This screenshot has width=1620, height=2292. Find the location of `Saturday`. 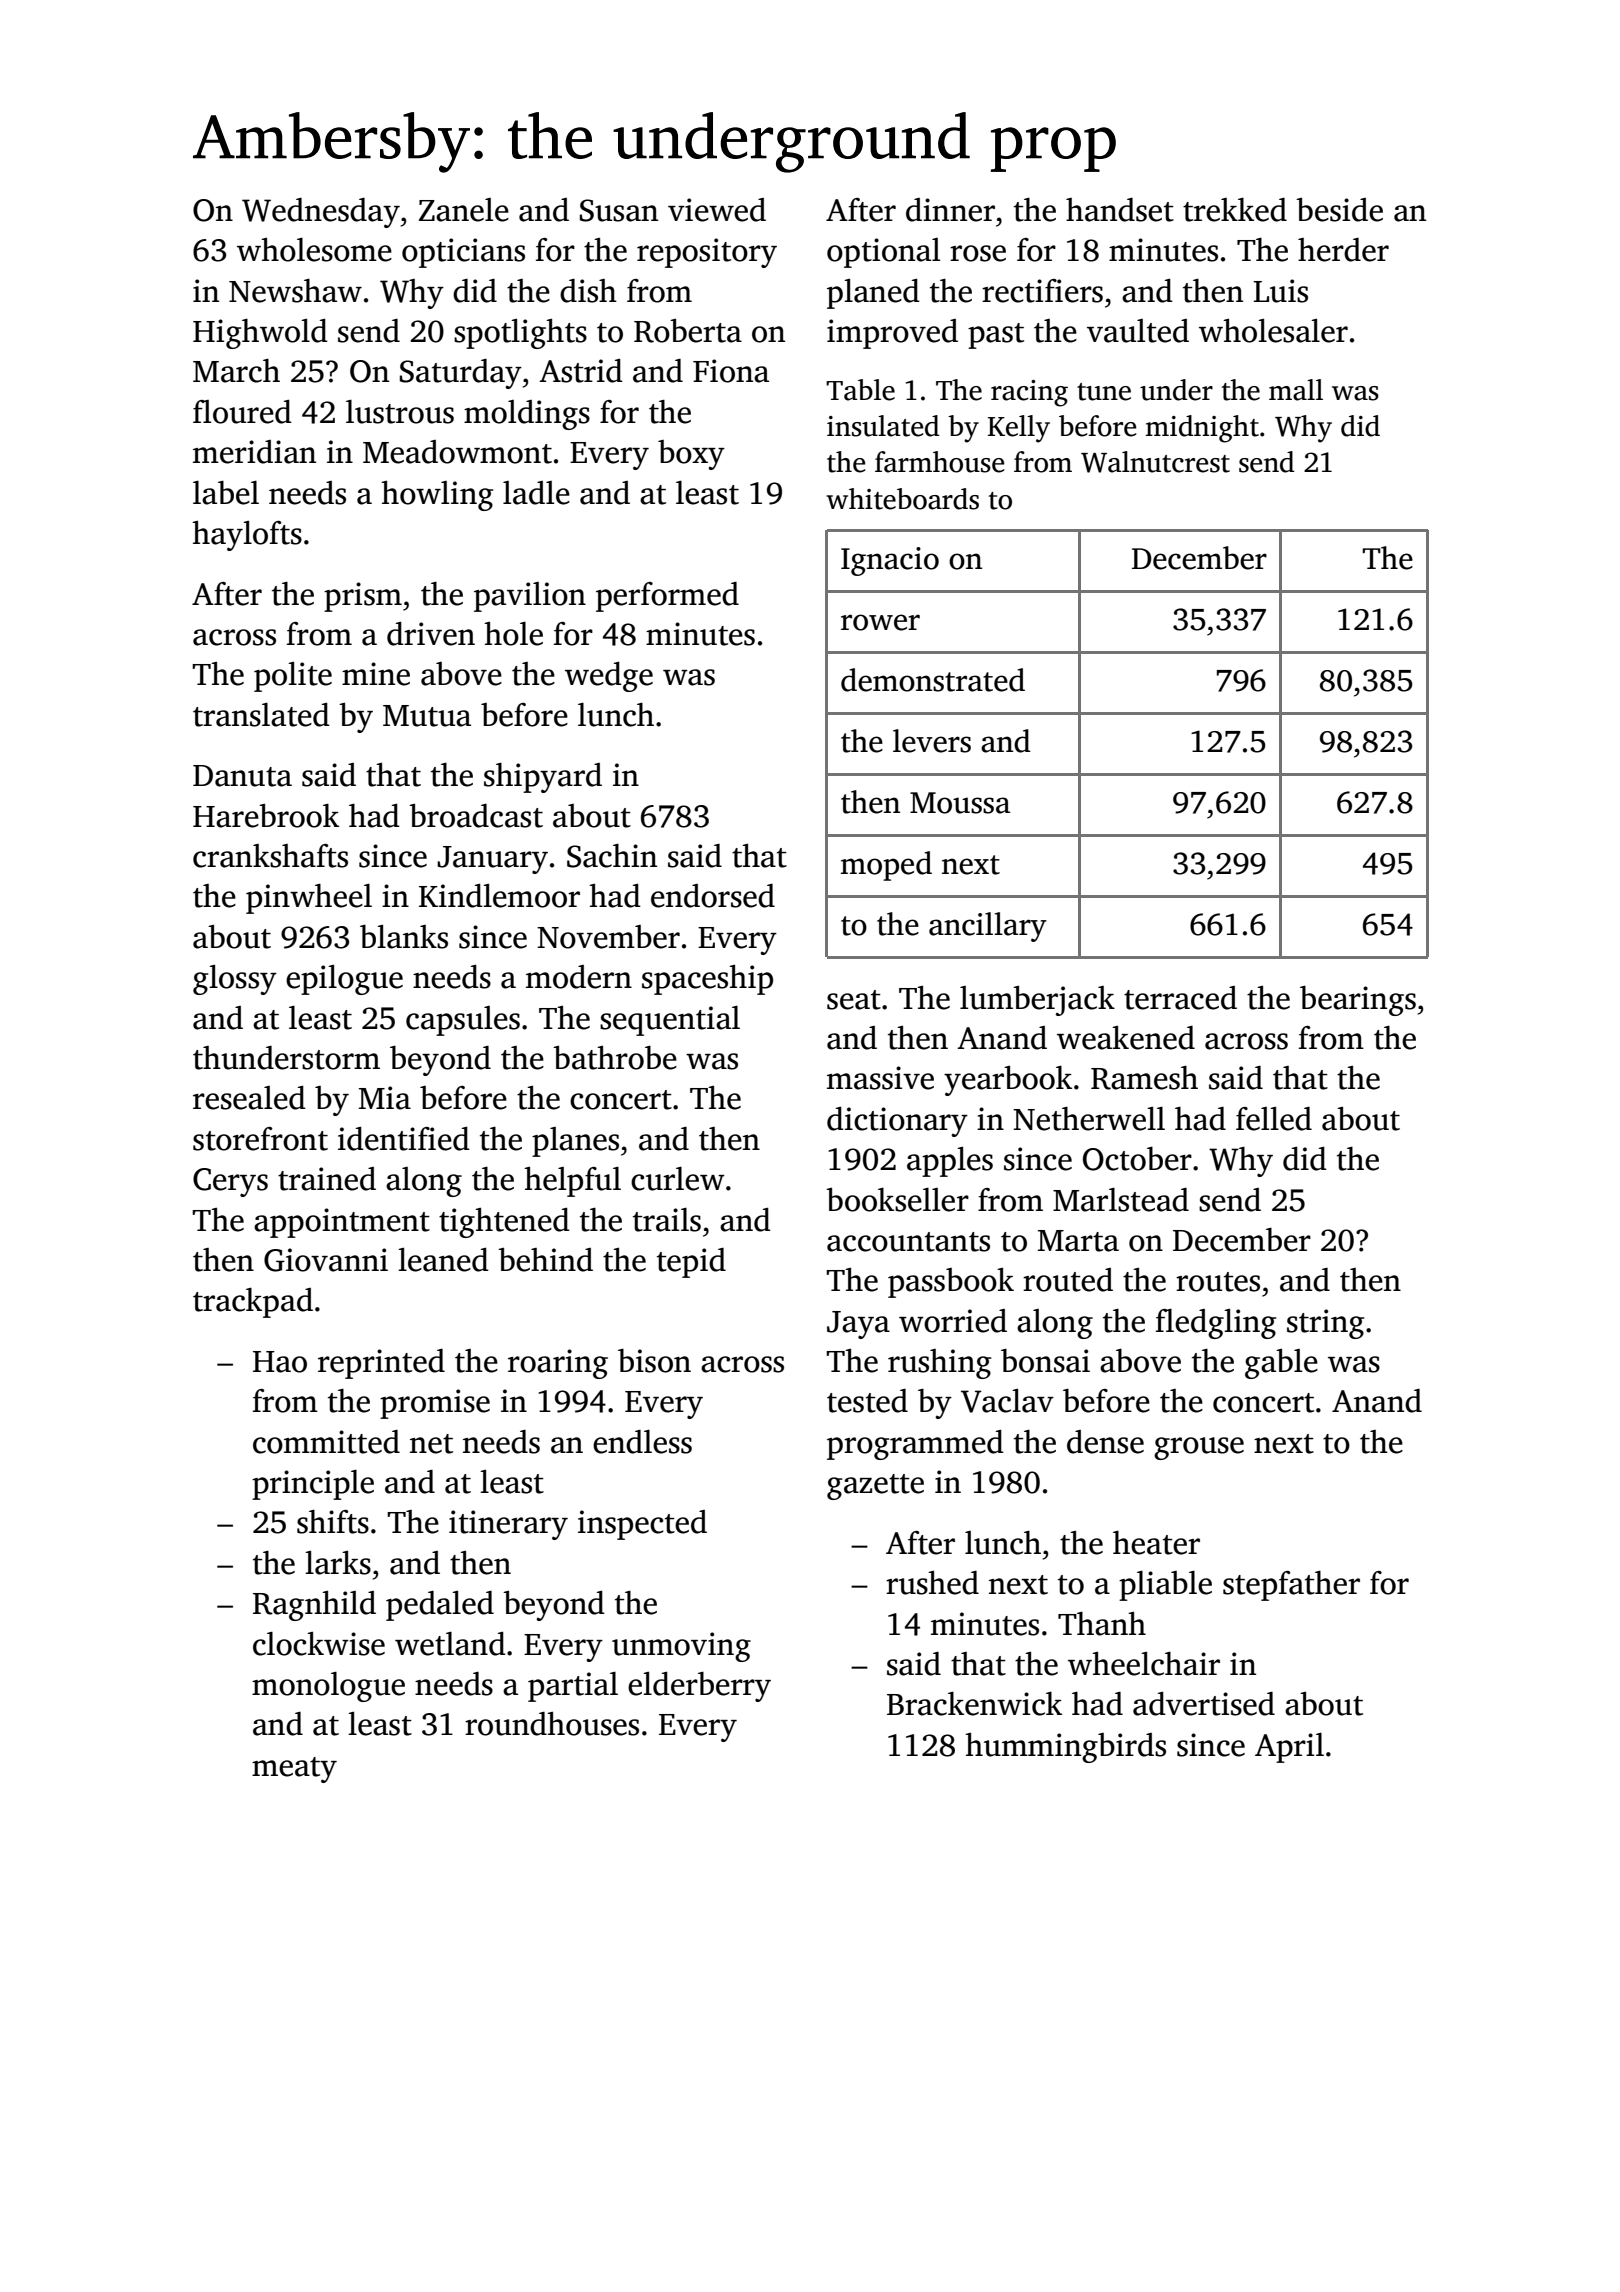

Saturday is located at coordinates (461, 374).
